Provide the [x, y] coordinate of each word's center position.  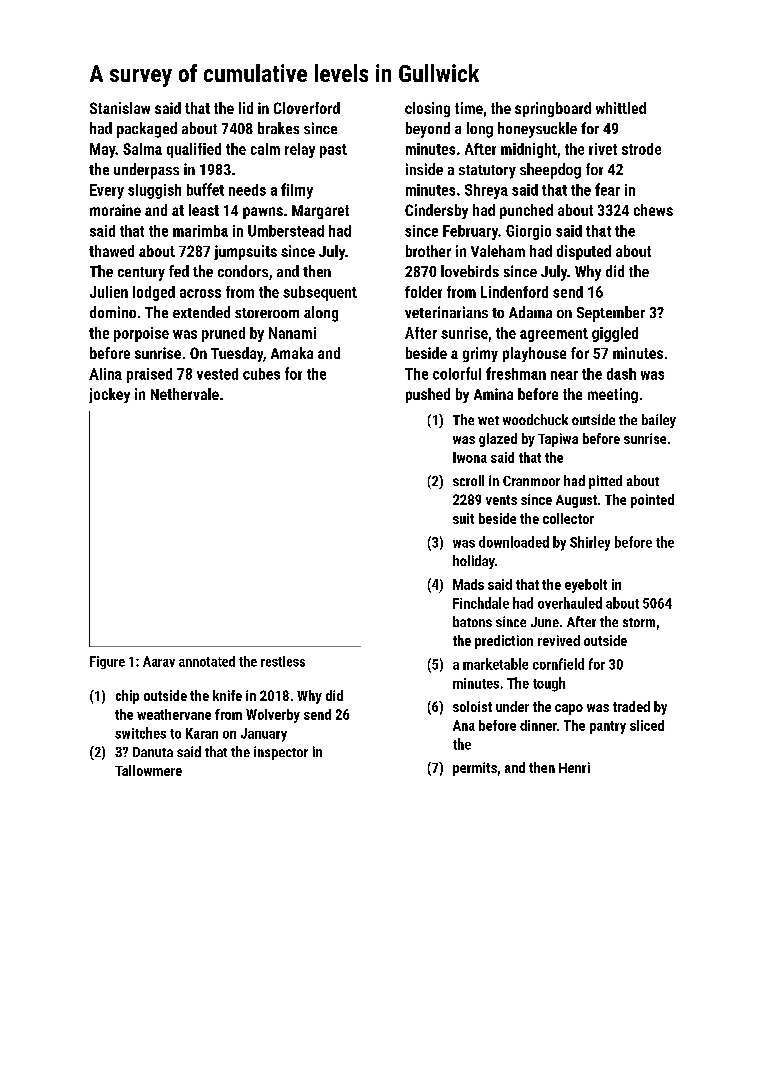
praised [149, 375]
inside [424, 169]
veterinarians [446, 312]
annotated [207, 661]
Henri [574, 767]
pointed [652, 501]
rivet [603, 149]
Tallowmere [148, 770]
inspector [281, 753]
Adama [530, 312]
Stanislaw [120, 108]
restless [283, 661]
